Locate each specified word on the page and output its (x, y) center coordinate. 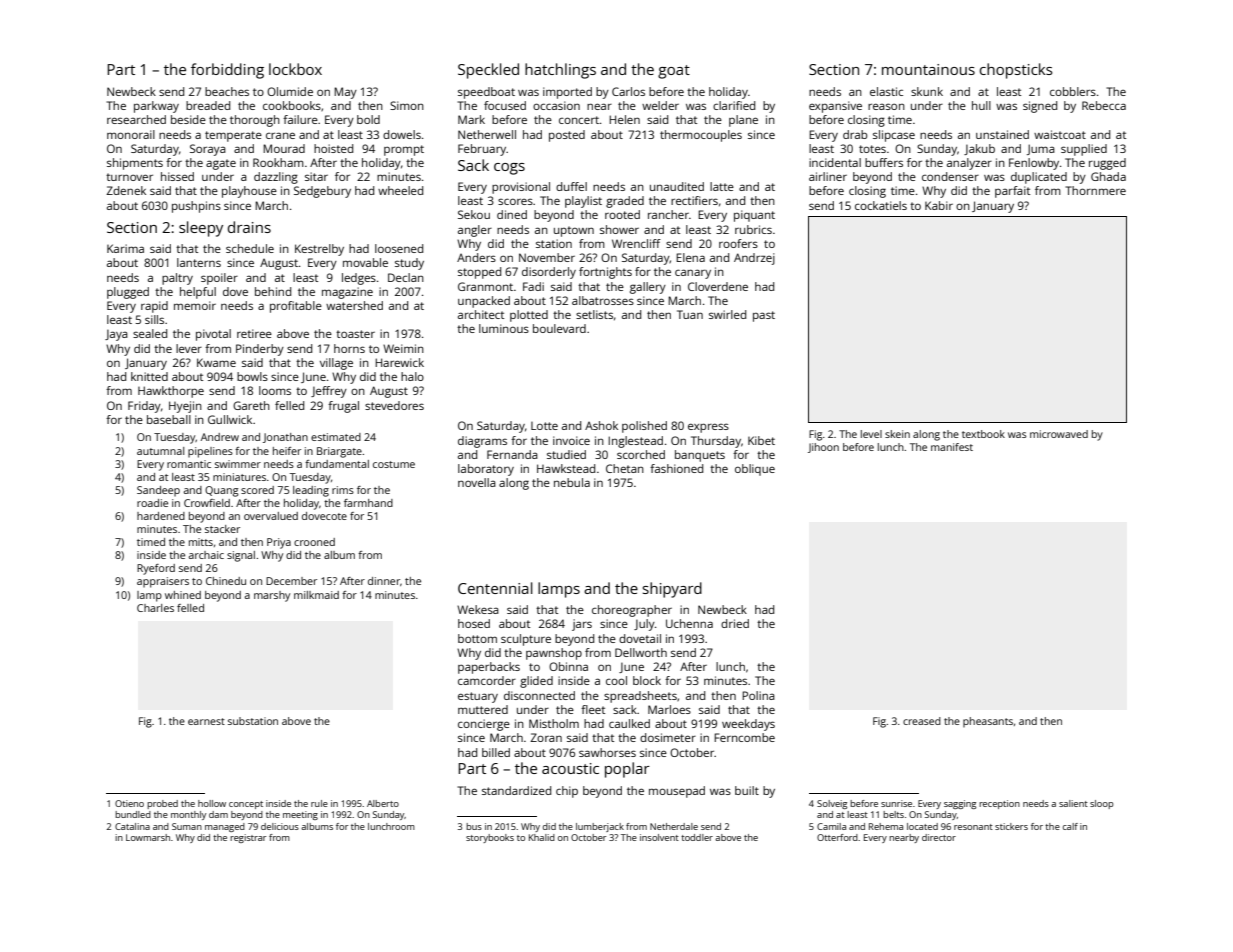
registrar (248, 838)
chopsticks (1016, 71)
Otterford (837, 837)
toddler (697, 837)
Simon (407, 105)
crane (280, 135)
